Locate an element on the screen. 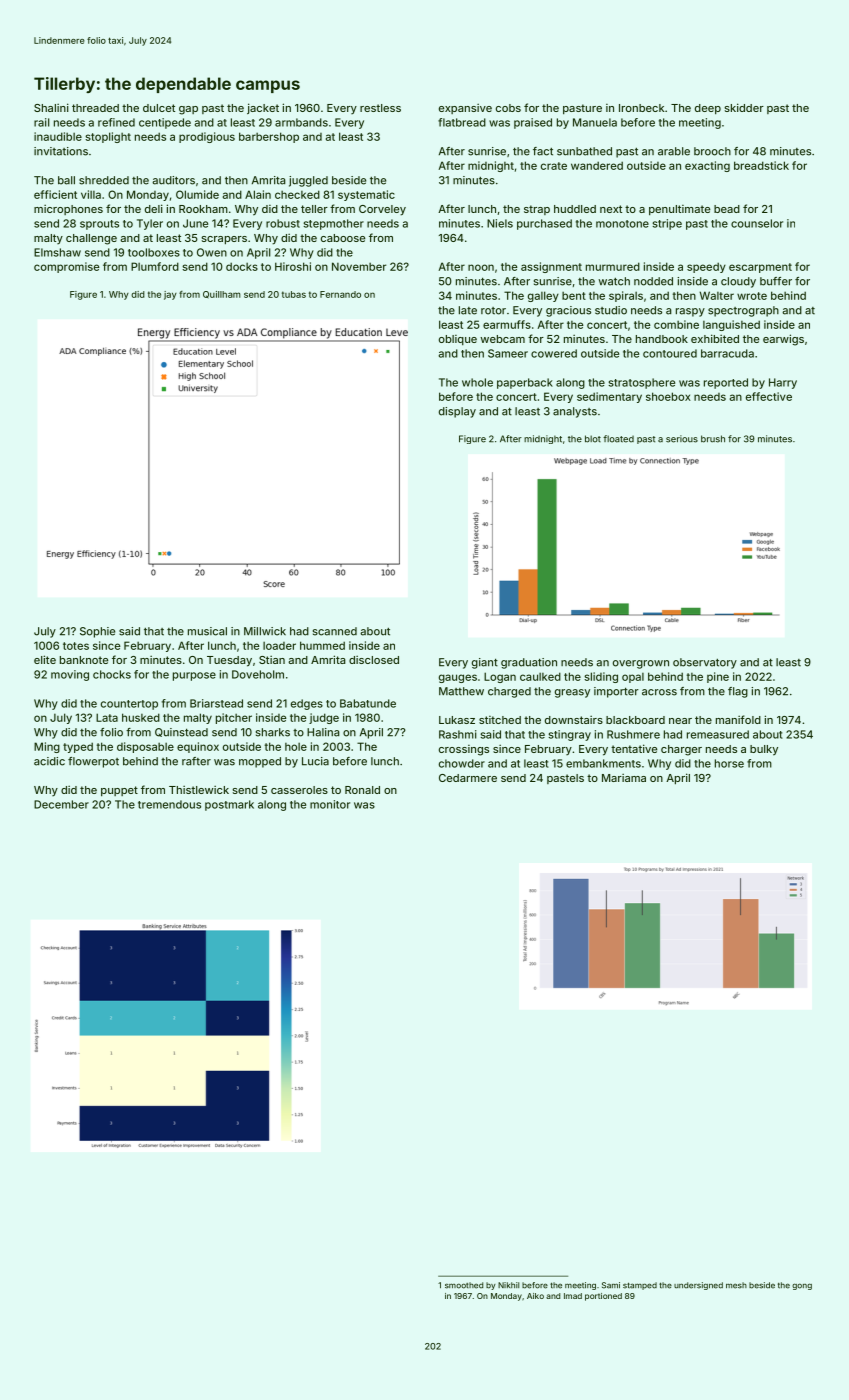 The height and width of the screenshot is (1400, 849). breadstick is located at coordinates (761, 165).
